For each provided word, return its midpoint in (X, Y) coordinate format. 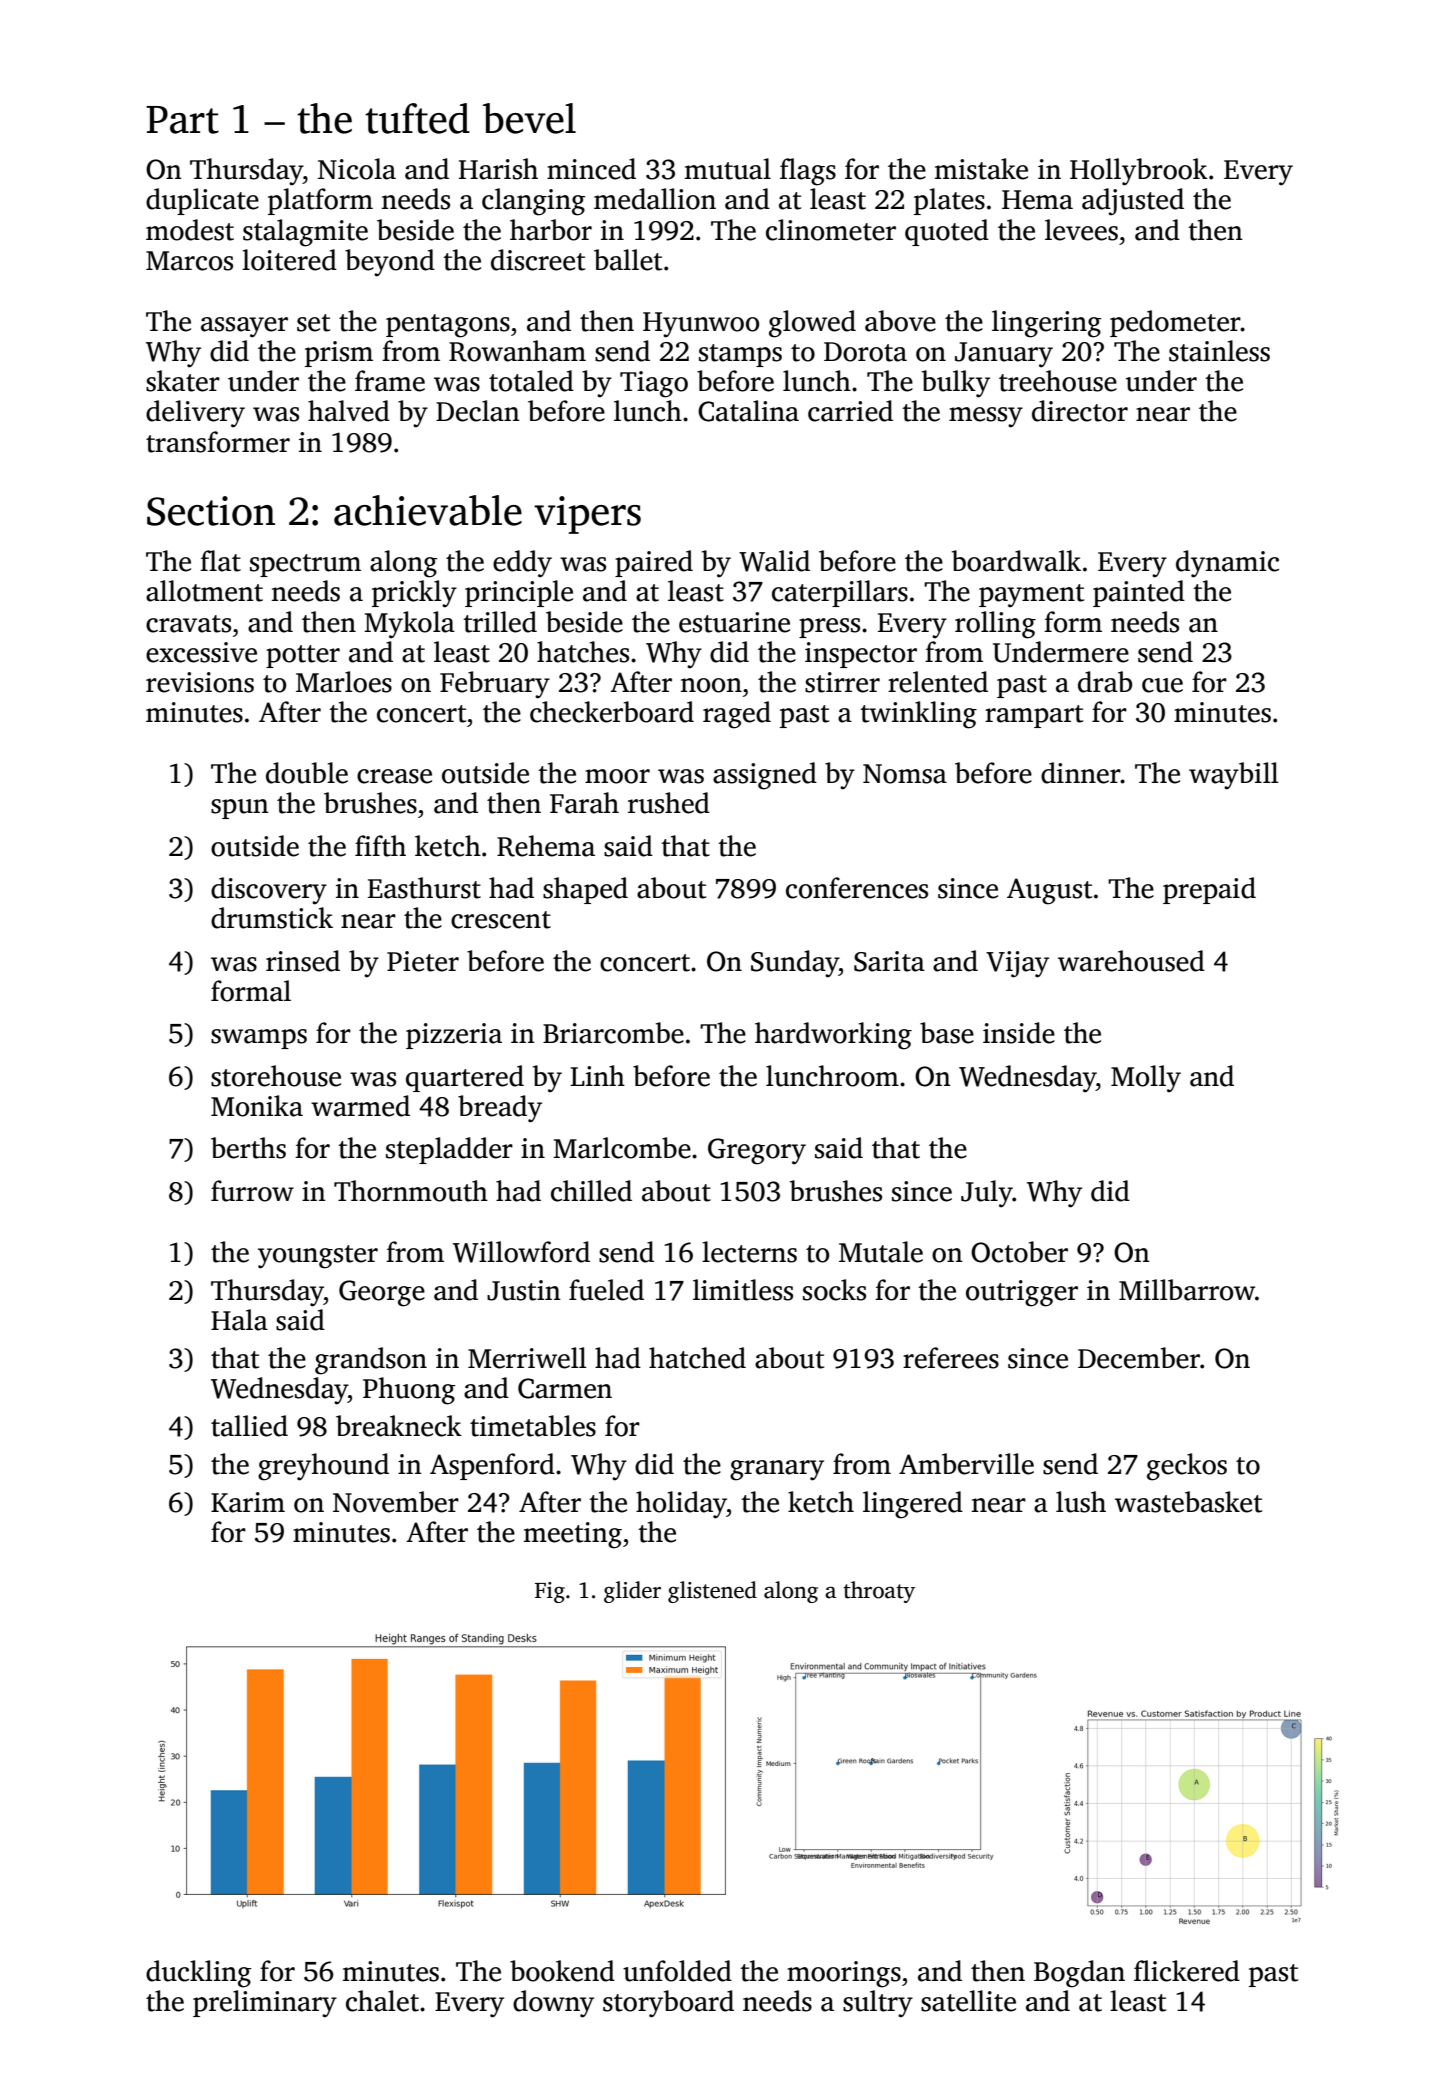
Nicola (357, 169)
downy (553, 2004)
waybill (1234, 776)
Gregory (757, 1151)
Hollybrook (1139, 172)
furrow (252, 1191)
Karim (248, 1502)
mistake (981, 169)
